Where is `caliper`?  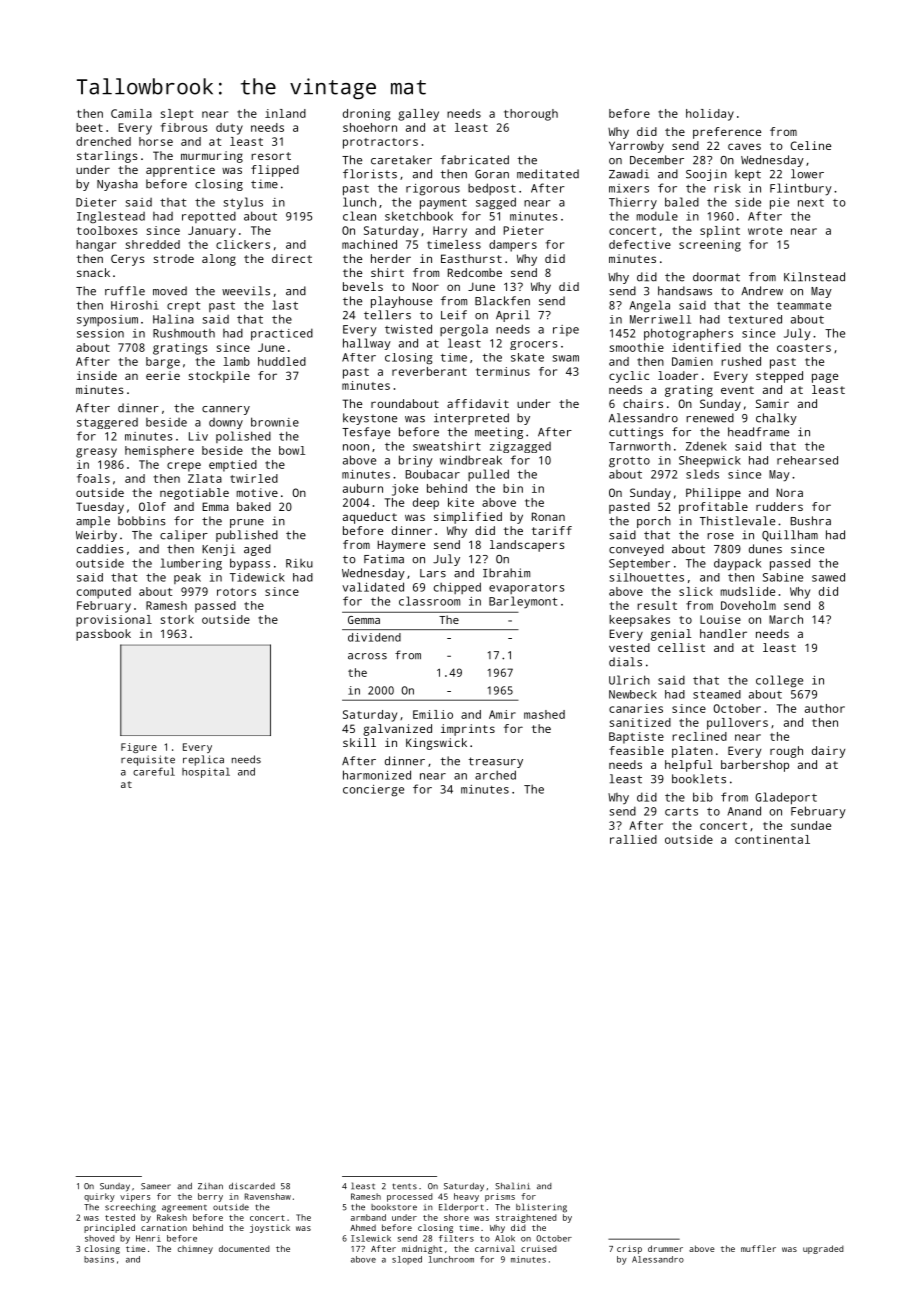
caliper is located at coordinates (184, 536).
